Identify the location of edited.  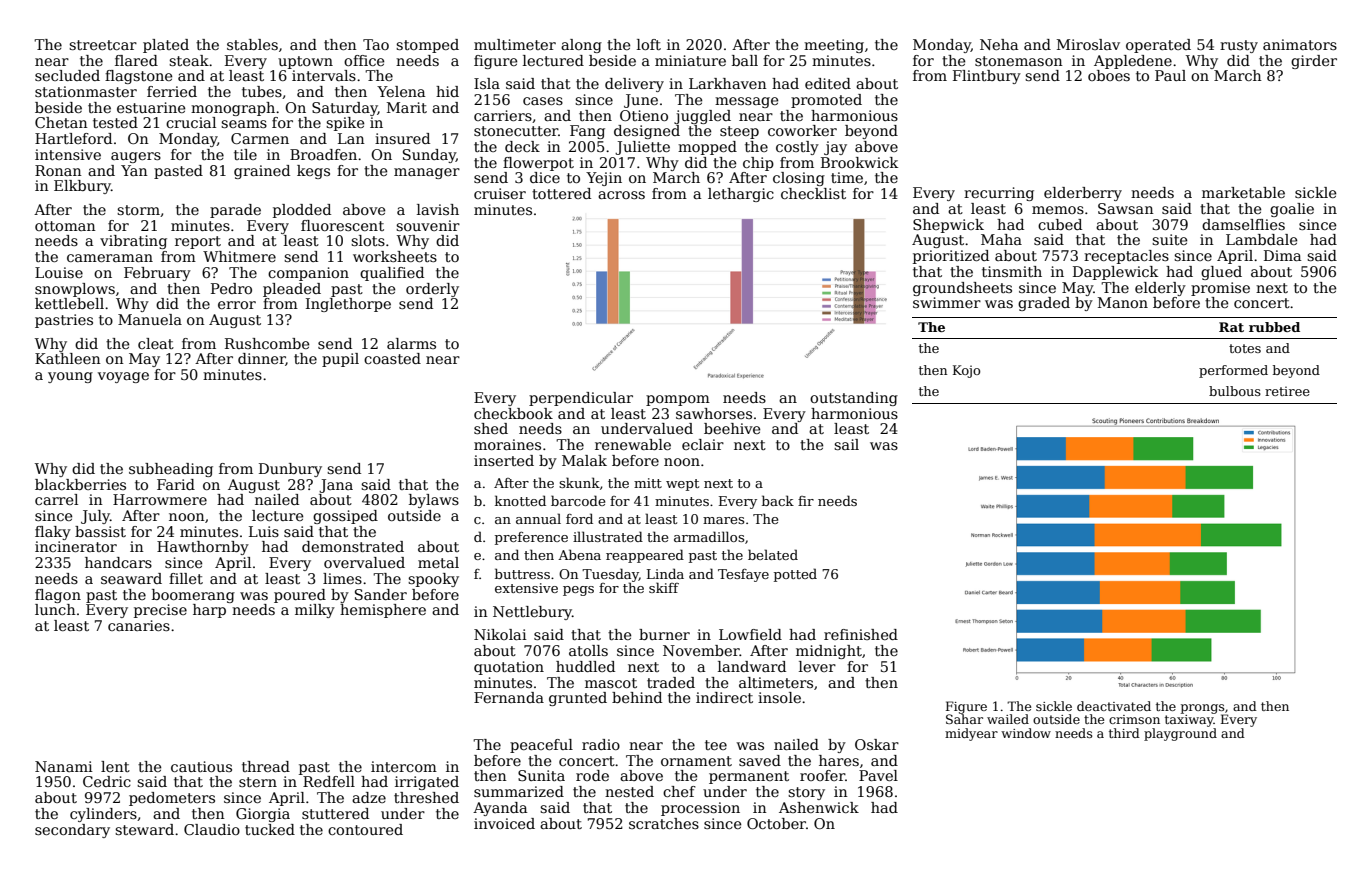
(828, 83).
